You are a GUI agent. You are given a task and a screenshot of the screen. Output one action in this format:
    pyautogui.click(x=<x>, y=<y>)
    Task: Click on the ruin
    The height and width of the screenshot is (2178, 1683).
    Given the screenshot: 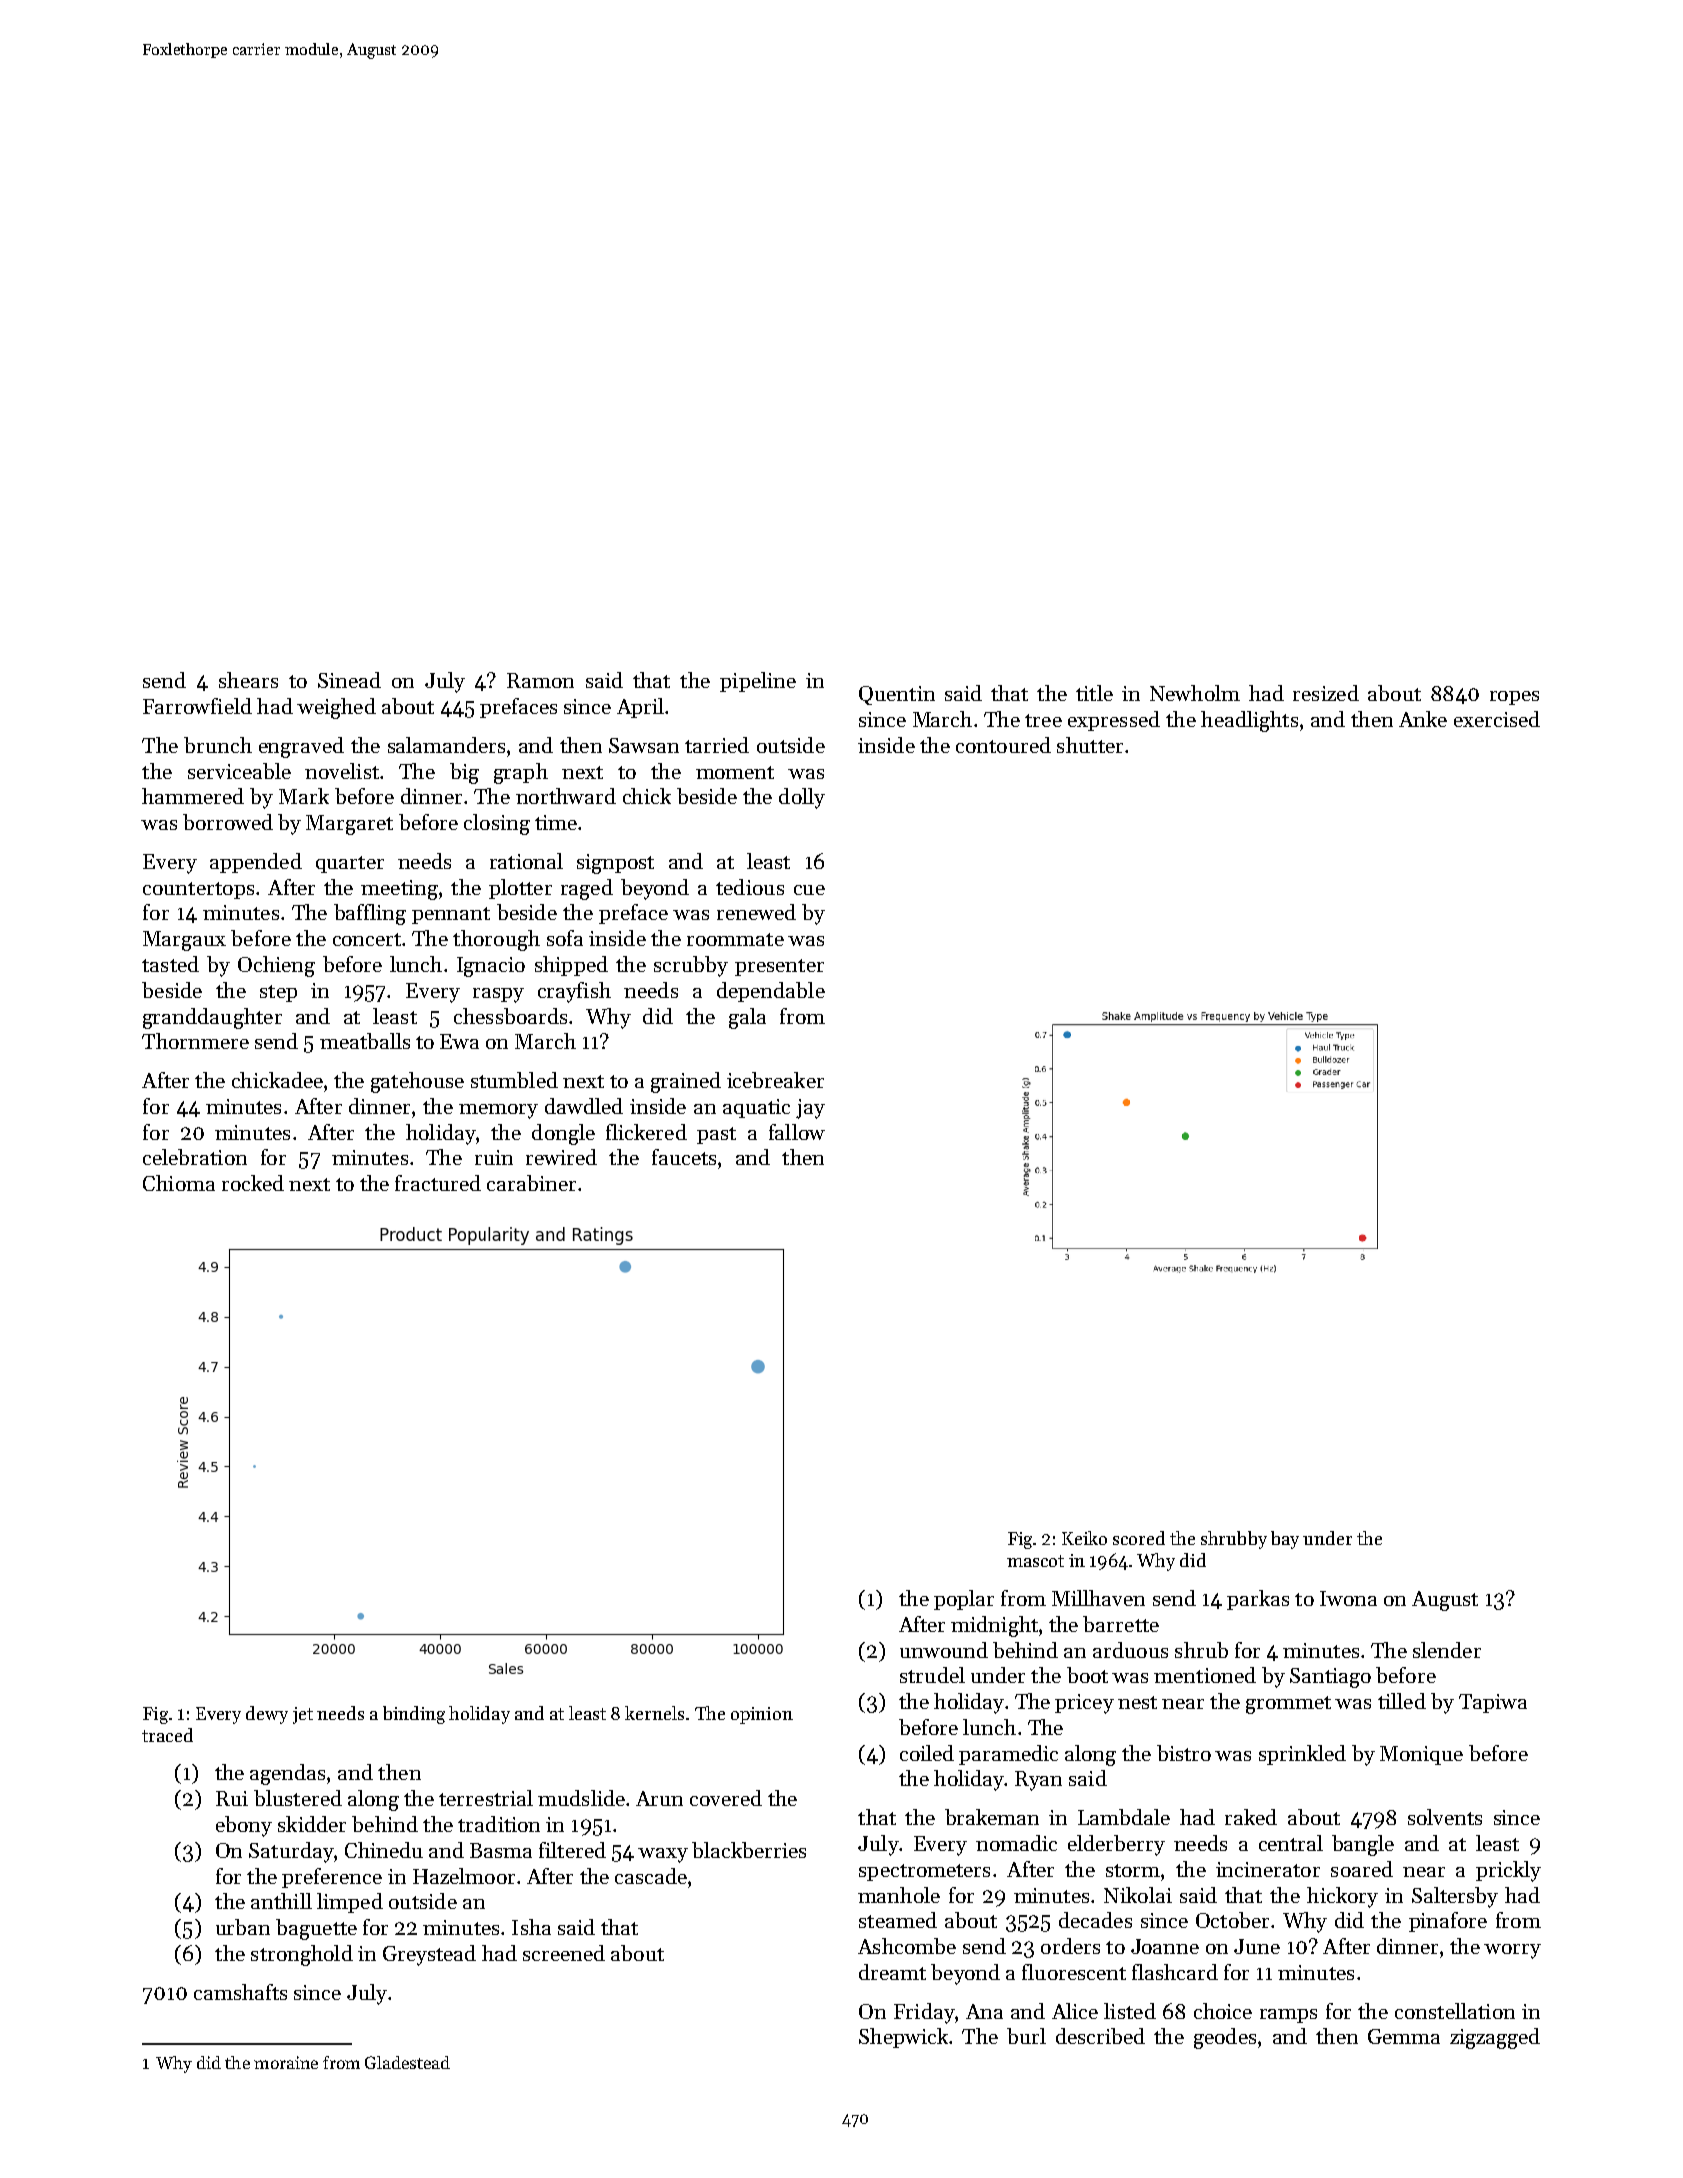 What is the action you would take?
    pyautogui.click(x=494, y=1157)
